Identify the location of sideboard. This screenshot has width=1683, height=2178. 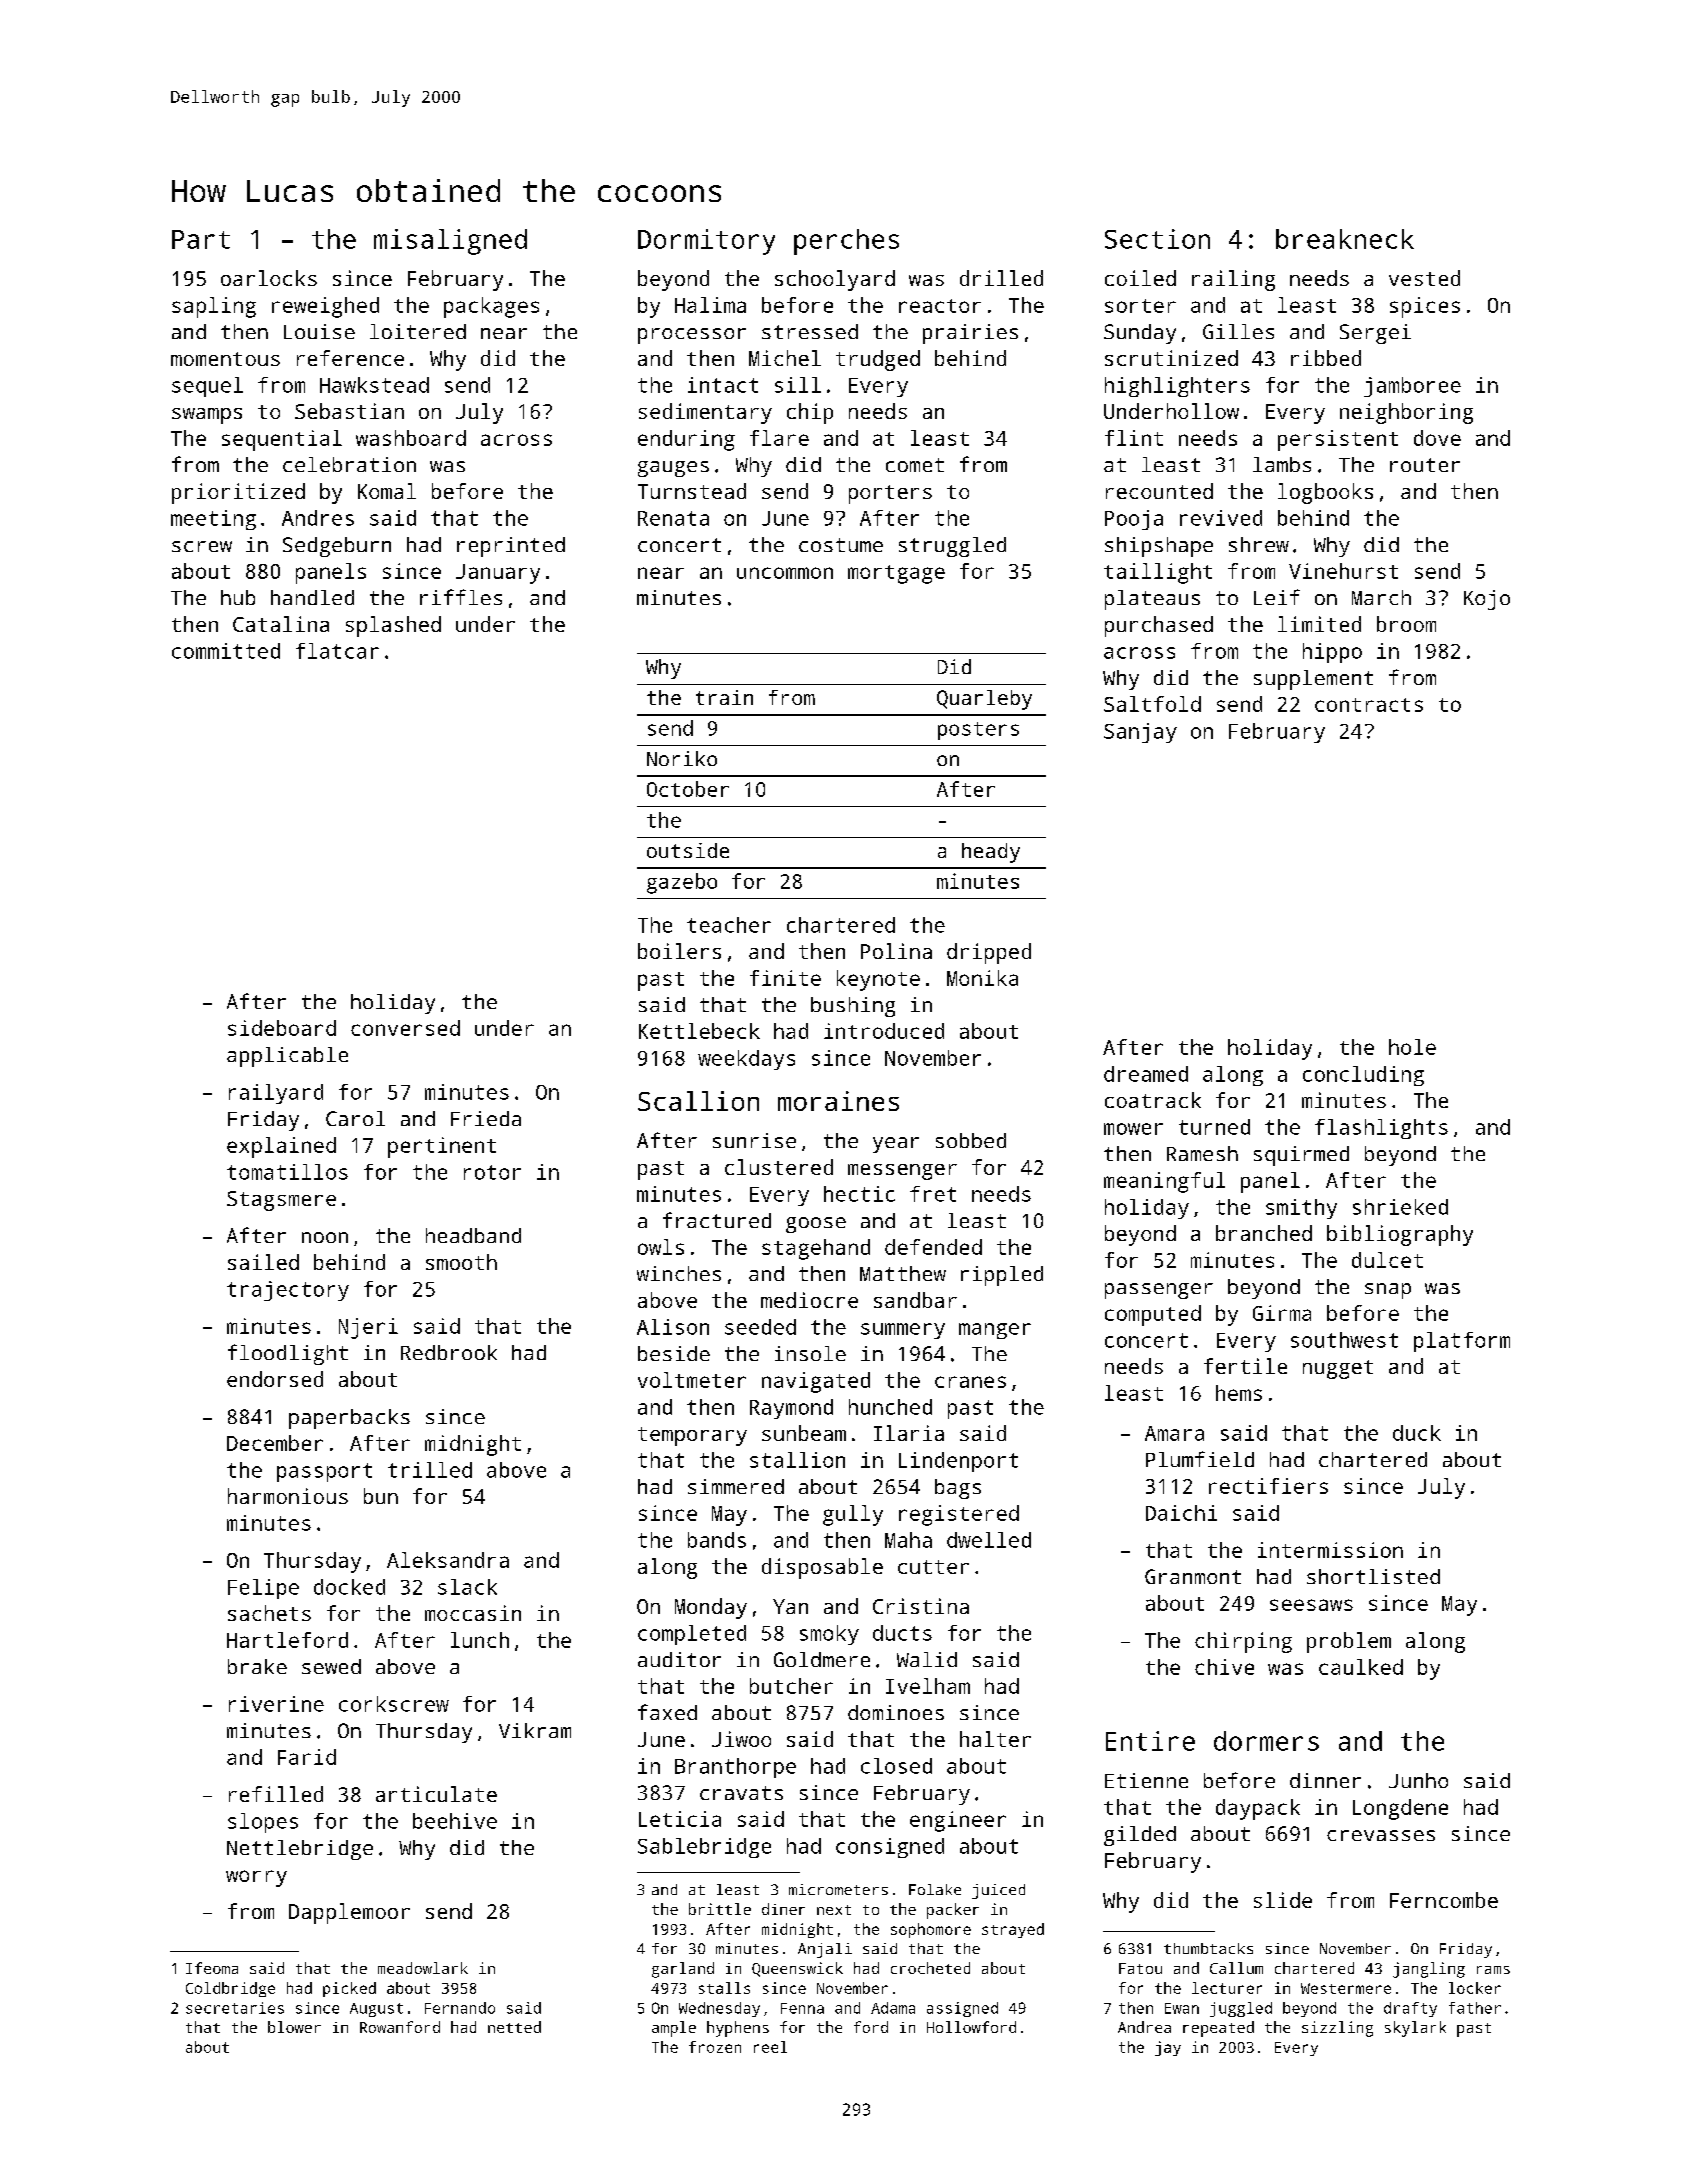
(282, 1028).
